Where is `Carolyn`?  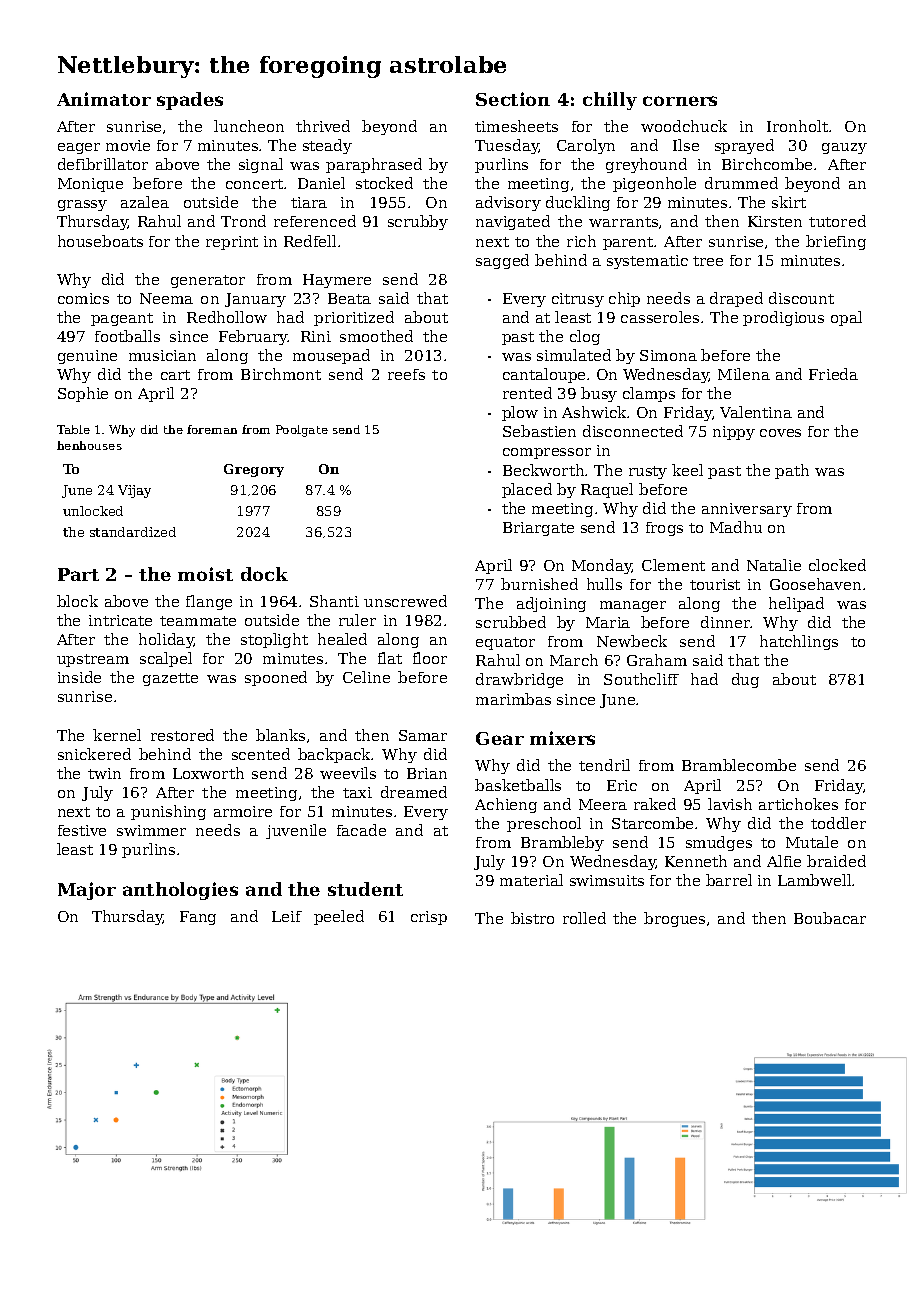
Carolyn is located at coordinates (586, 146).
